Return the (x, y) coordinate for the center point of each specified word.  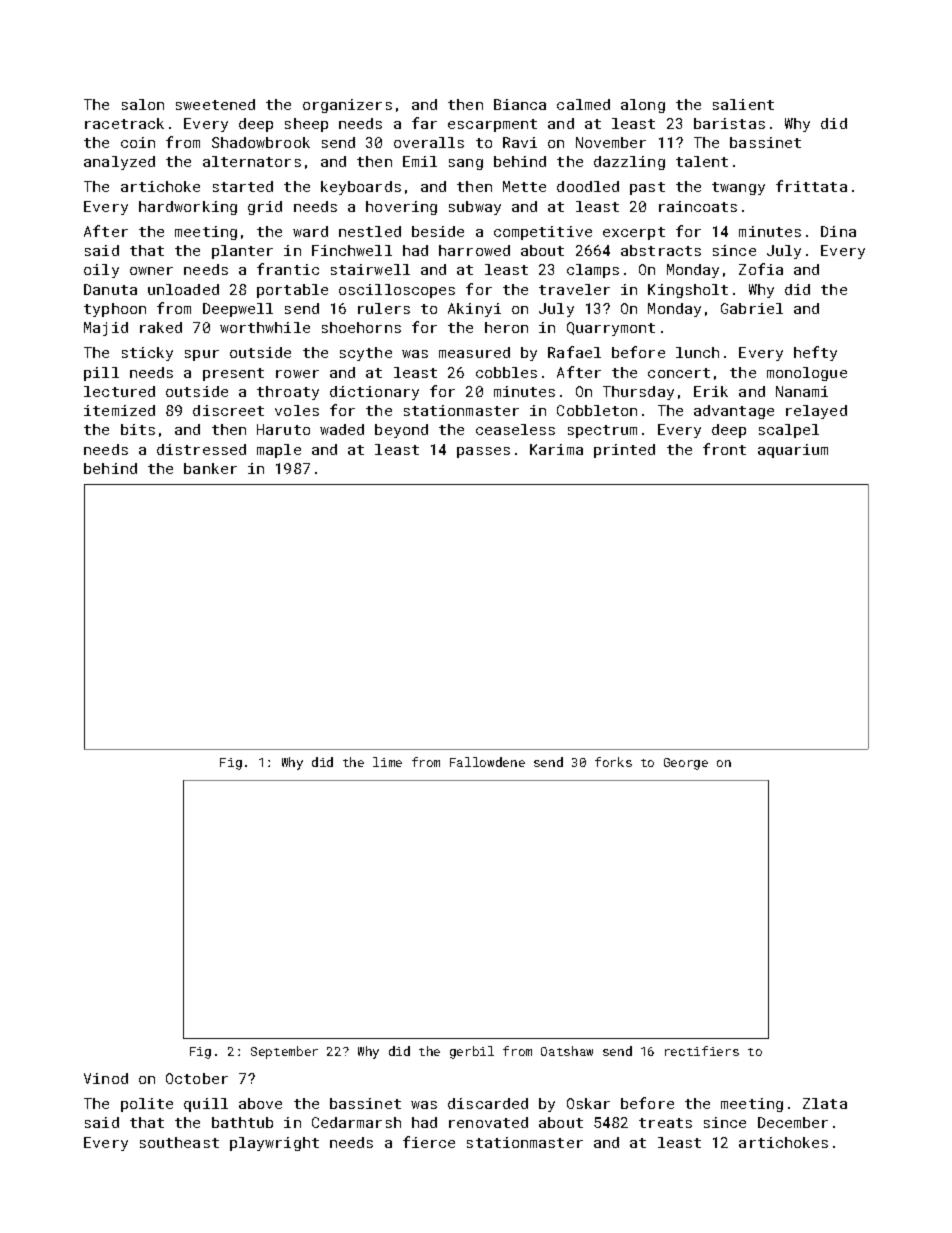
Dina (838, 231)
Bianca (520, 104)
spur (202, 355)
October (197, 1078)
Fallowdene (487, 762)
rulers (384, 308)
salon (143, 104)
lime (387, 762)
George (686, 764)
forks (613, 762)
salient (743, 104)
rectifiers (702, 1051)
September (284, 1052)
